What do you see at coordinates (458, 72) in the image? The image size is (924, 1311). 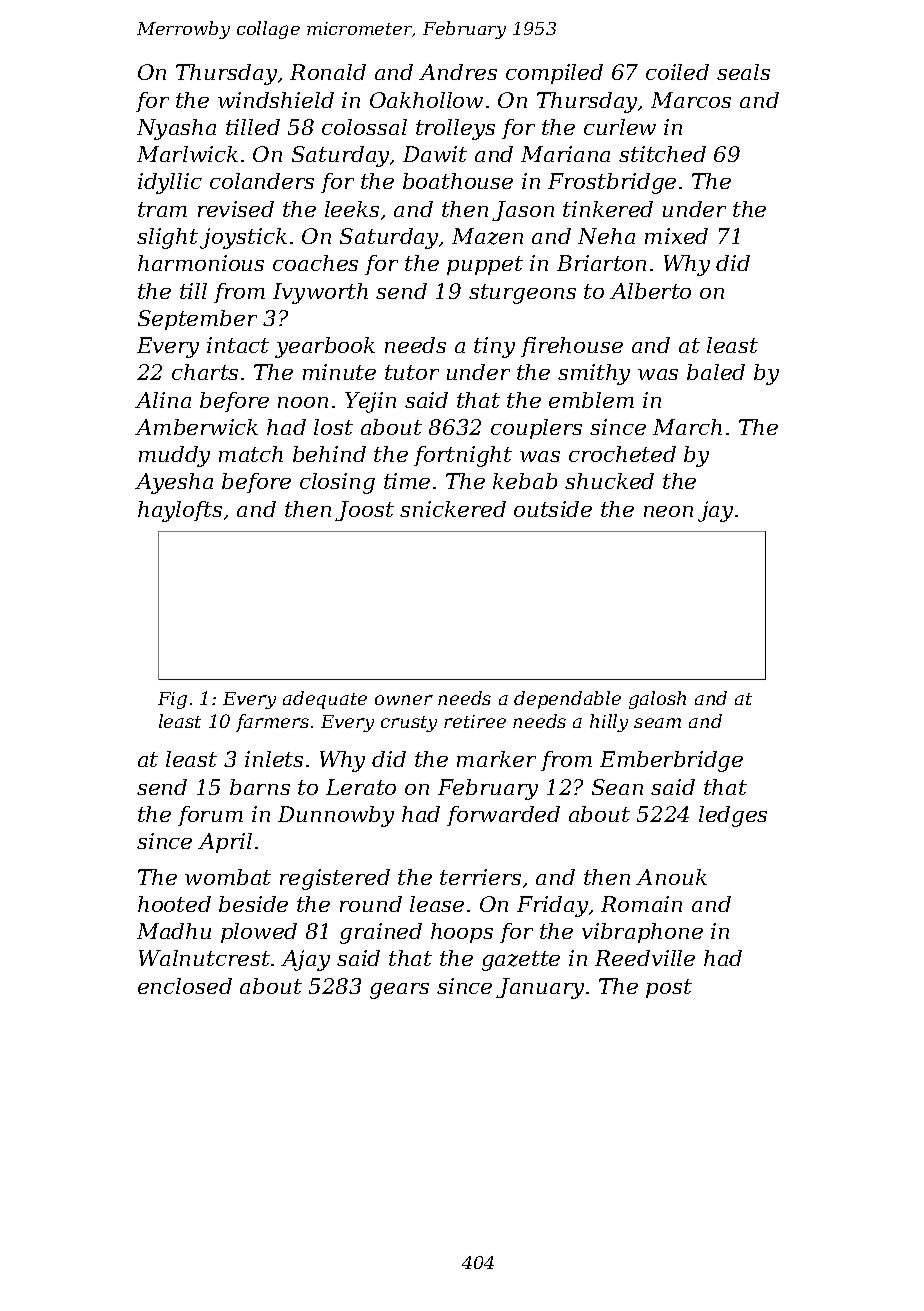 I see `Andres` at bounding box center [458, 72].
